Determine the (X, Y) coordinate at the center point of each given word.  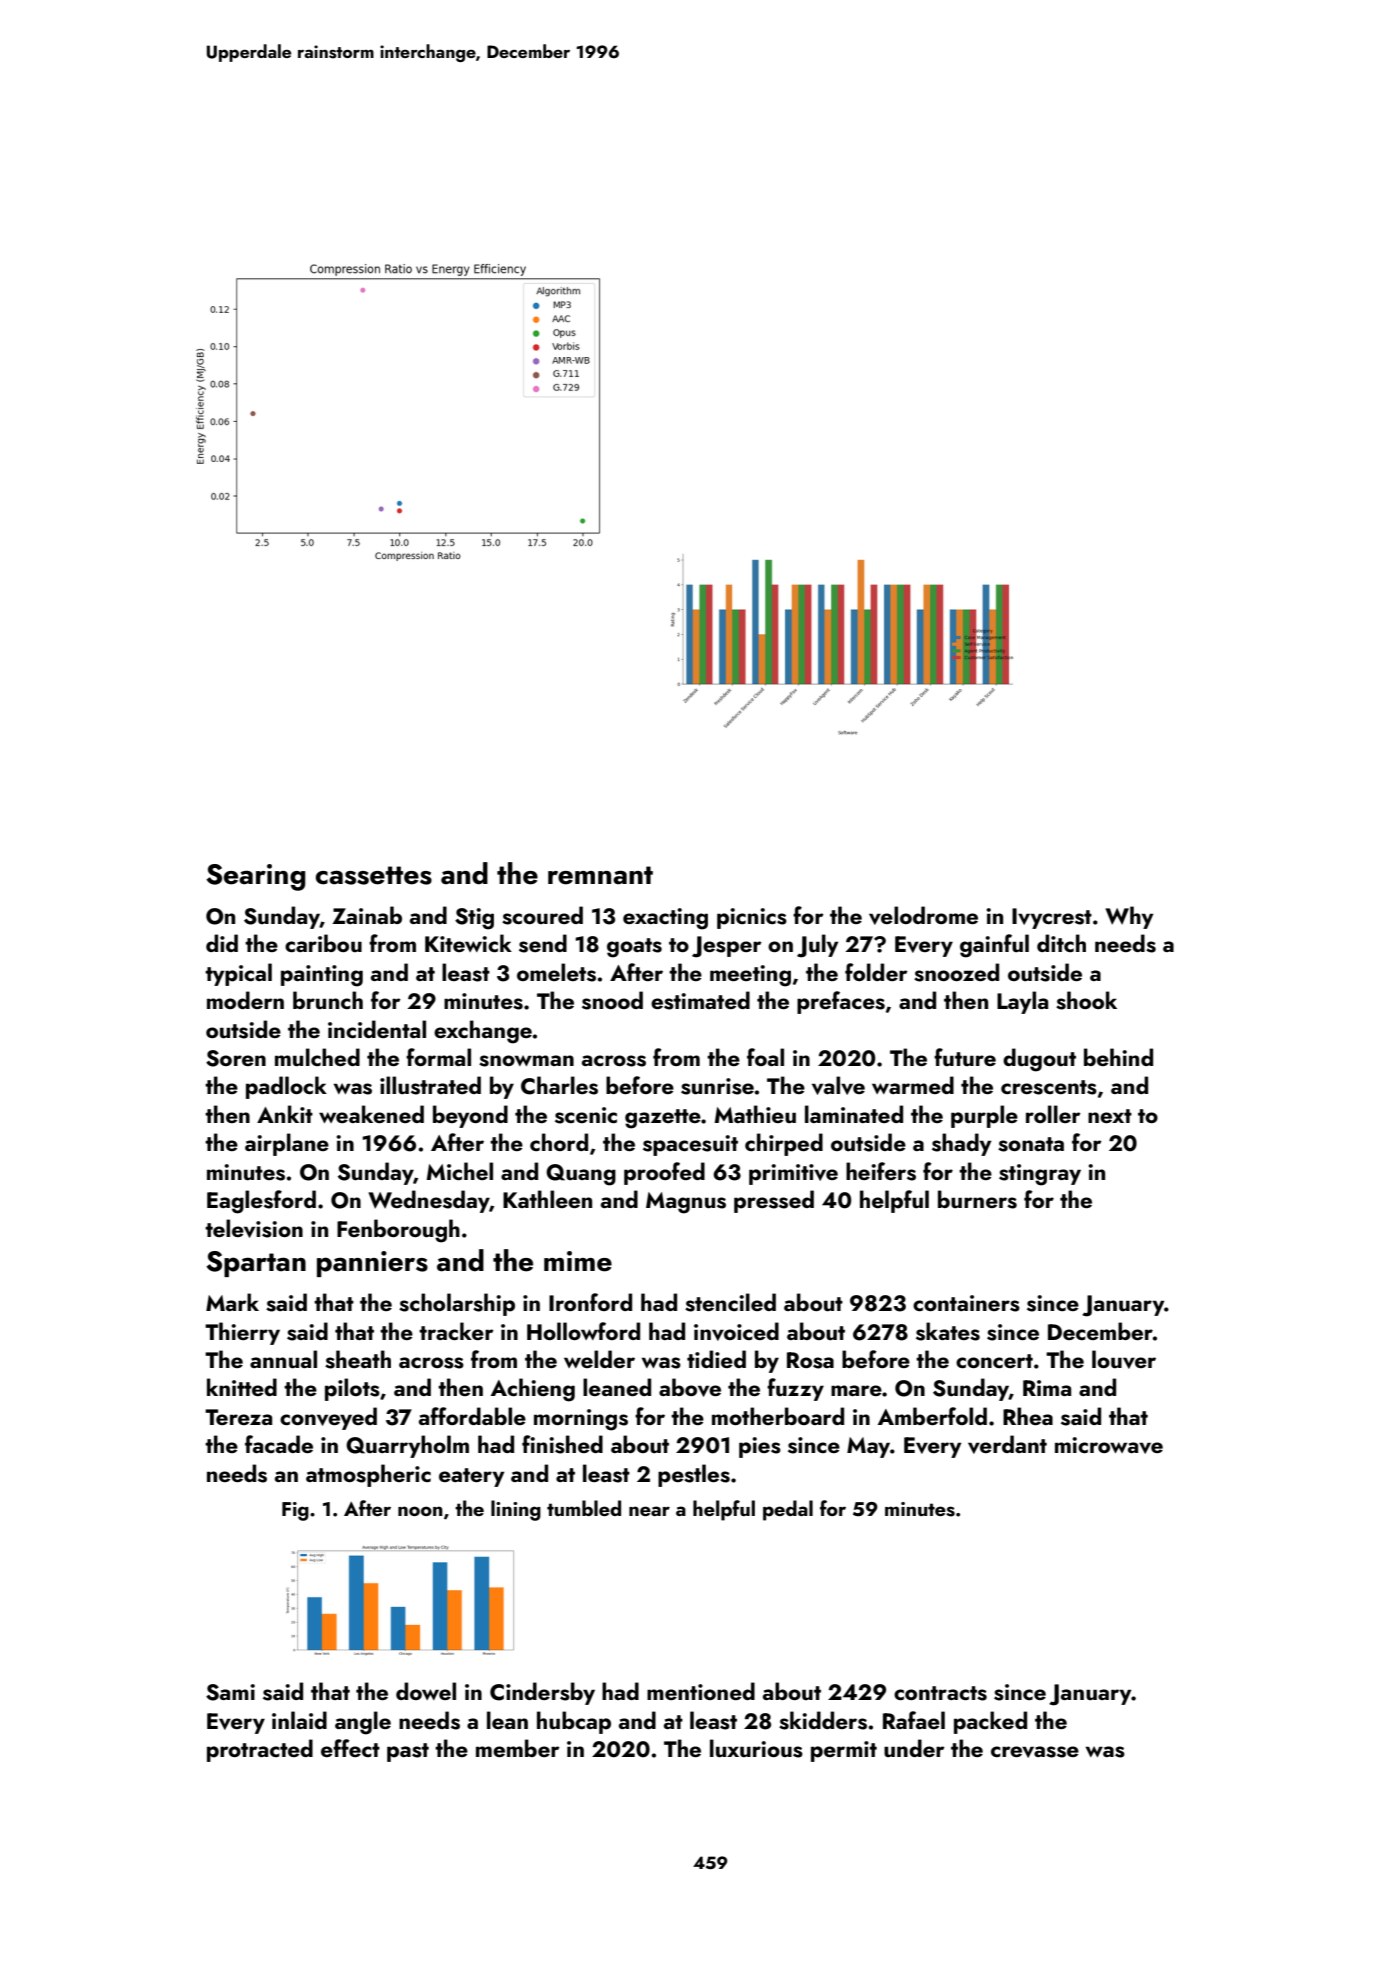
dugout (1039, 1060)
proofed (664, 1173)
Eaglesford (261, 1202)
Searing (256, 877)
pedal (788, 1510)
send (543, 943)
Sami (230, 1692)
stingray (1040, 1175)
